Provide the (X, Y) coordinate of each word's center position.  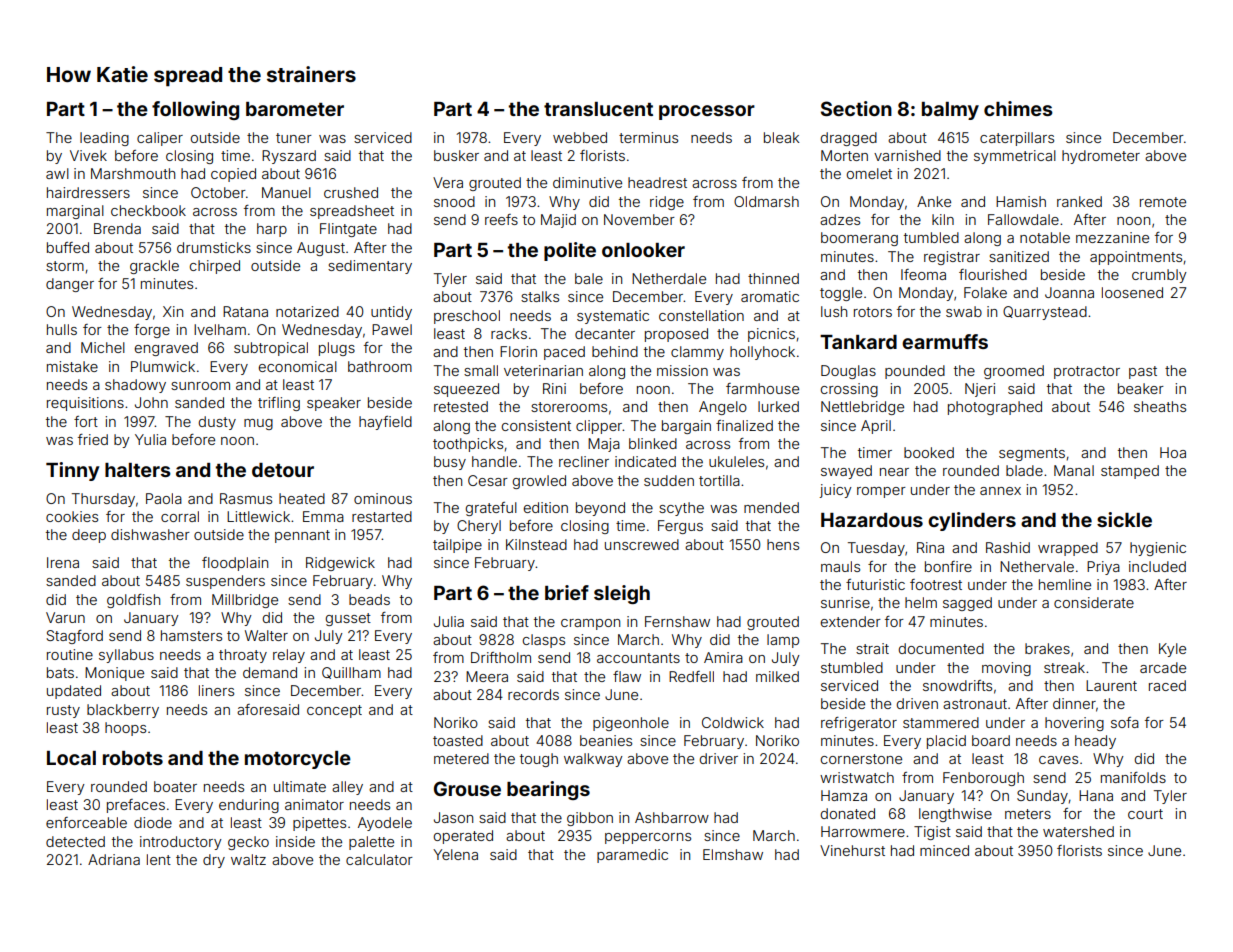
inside (295, 841)
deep (89, 536)
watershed (1078, 831)
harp (272, 230)
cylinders (972, 521)
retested (461, 406)
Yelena (455, 854)
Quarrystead (1045, 313)
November (639, 219)
